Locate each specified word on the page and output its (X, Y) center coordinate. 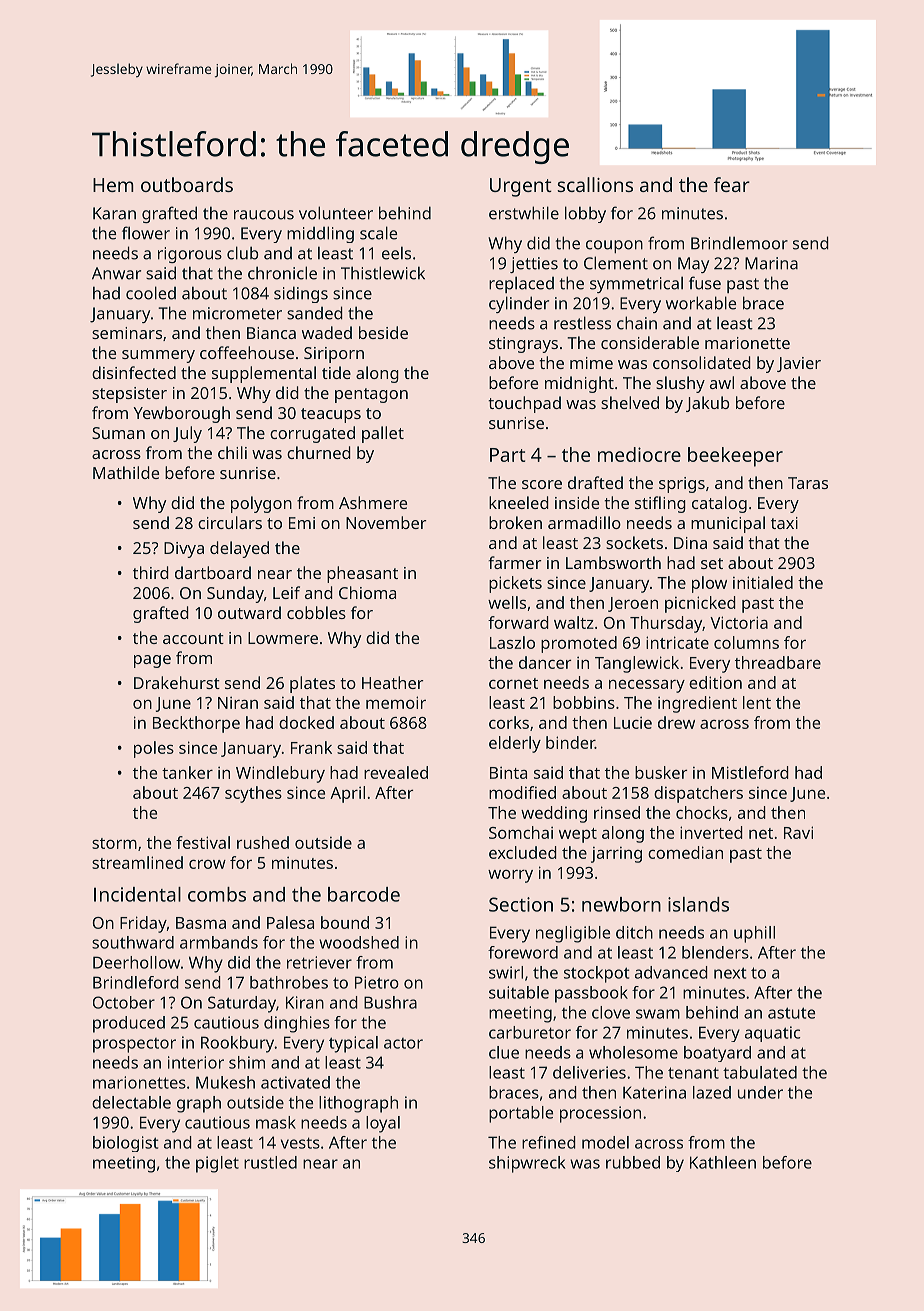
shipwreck (527, 1164)
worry (510, 876)
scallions (595, 184)
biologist (125, 1144)
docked (306, 722)
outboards (187, 184)
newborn (621, 904)
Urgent (521, 187)
